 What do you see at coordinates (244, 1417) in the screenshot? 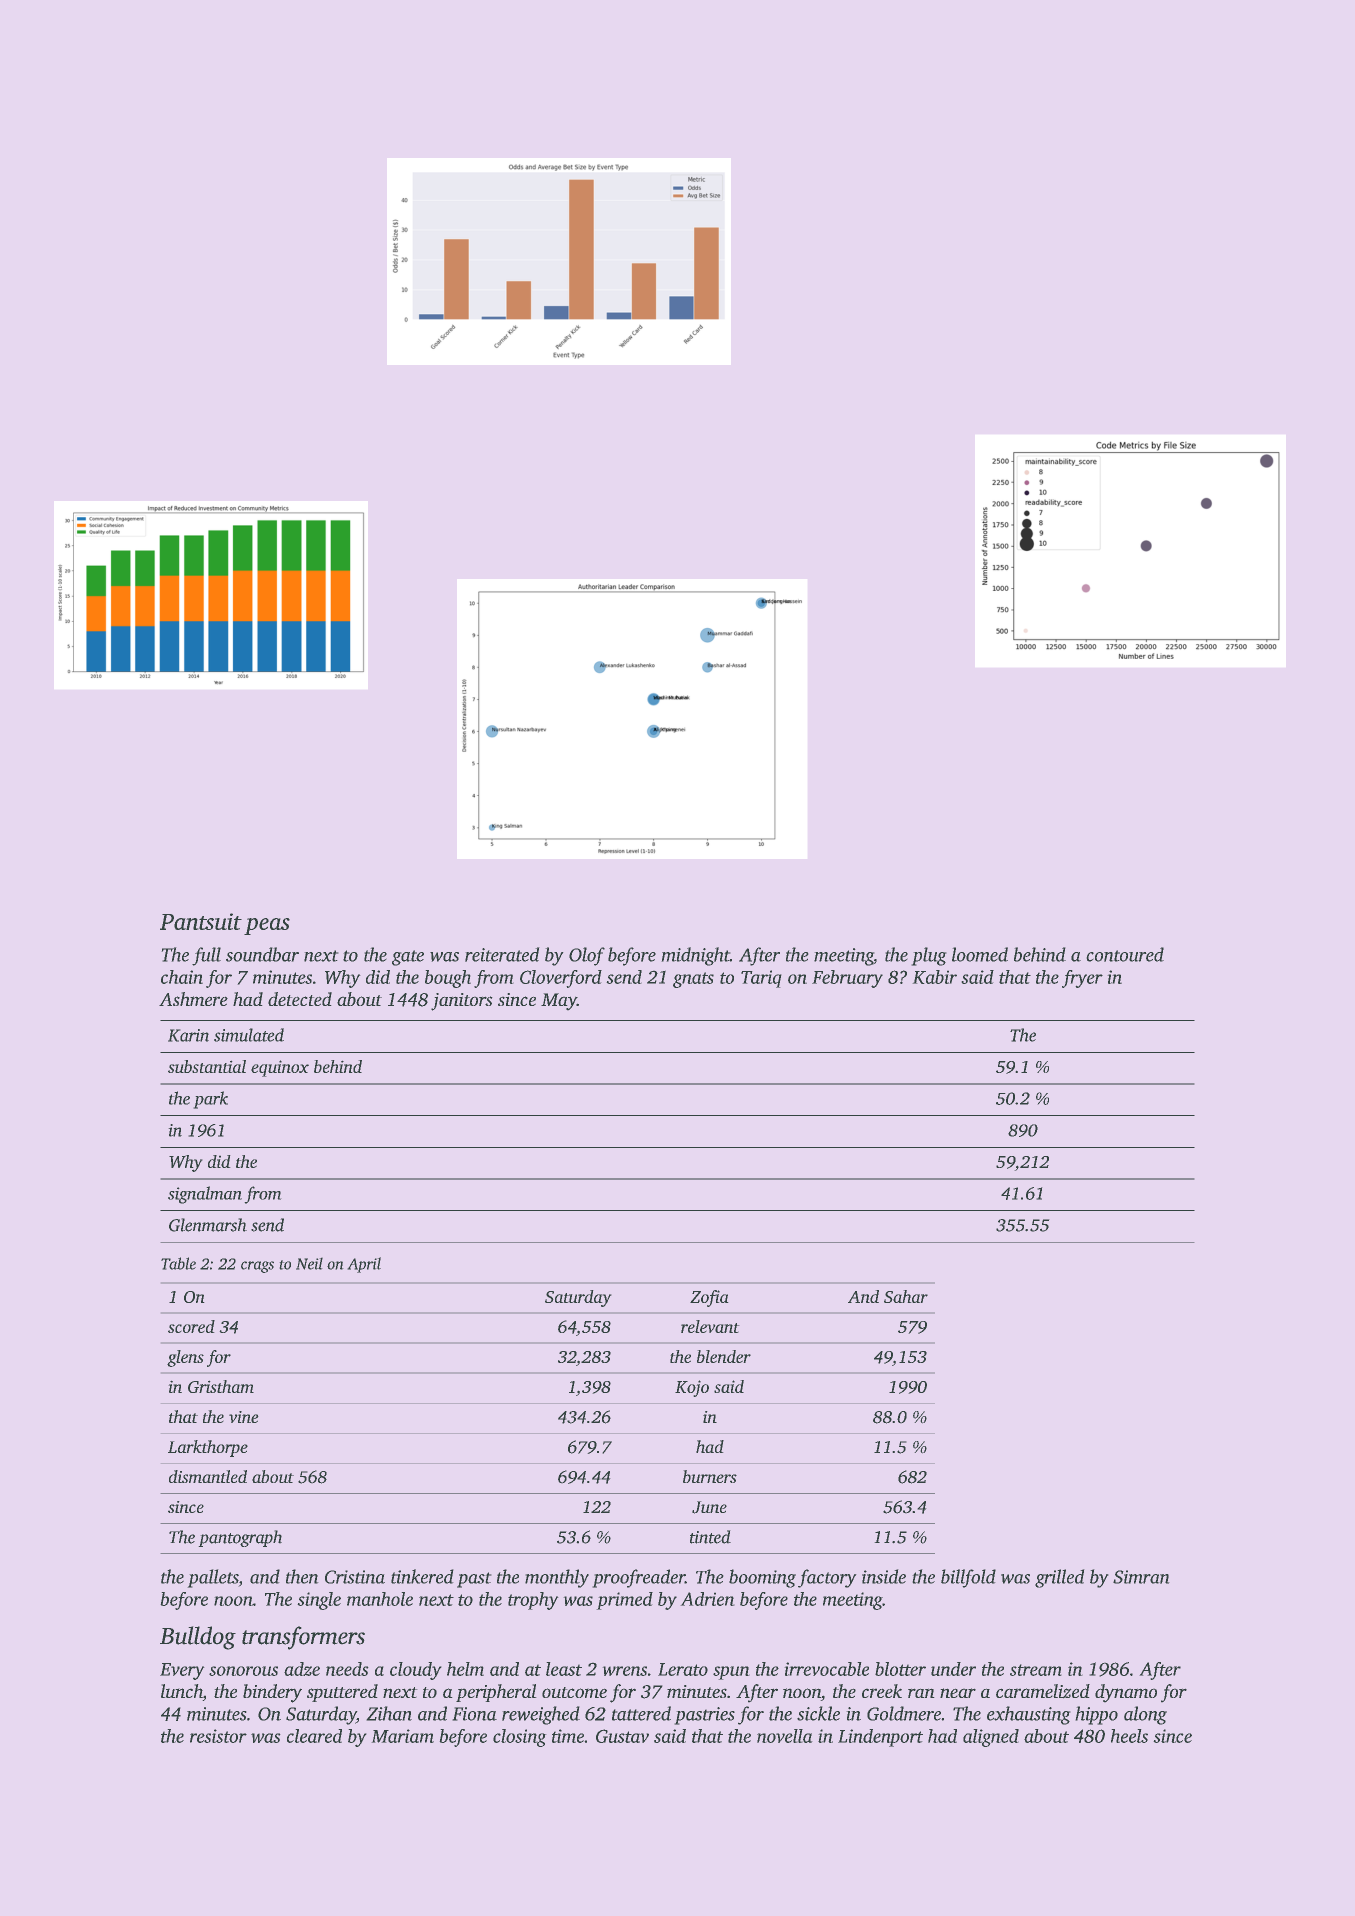
I see `vine` at bounding box center [244, 1417].
